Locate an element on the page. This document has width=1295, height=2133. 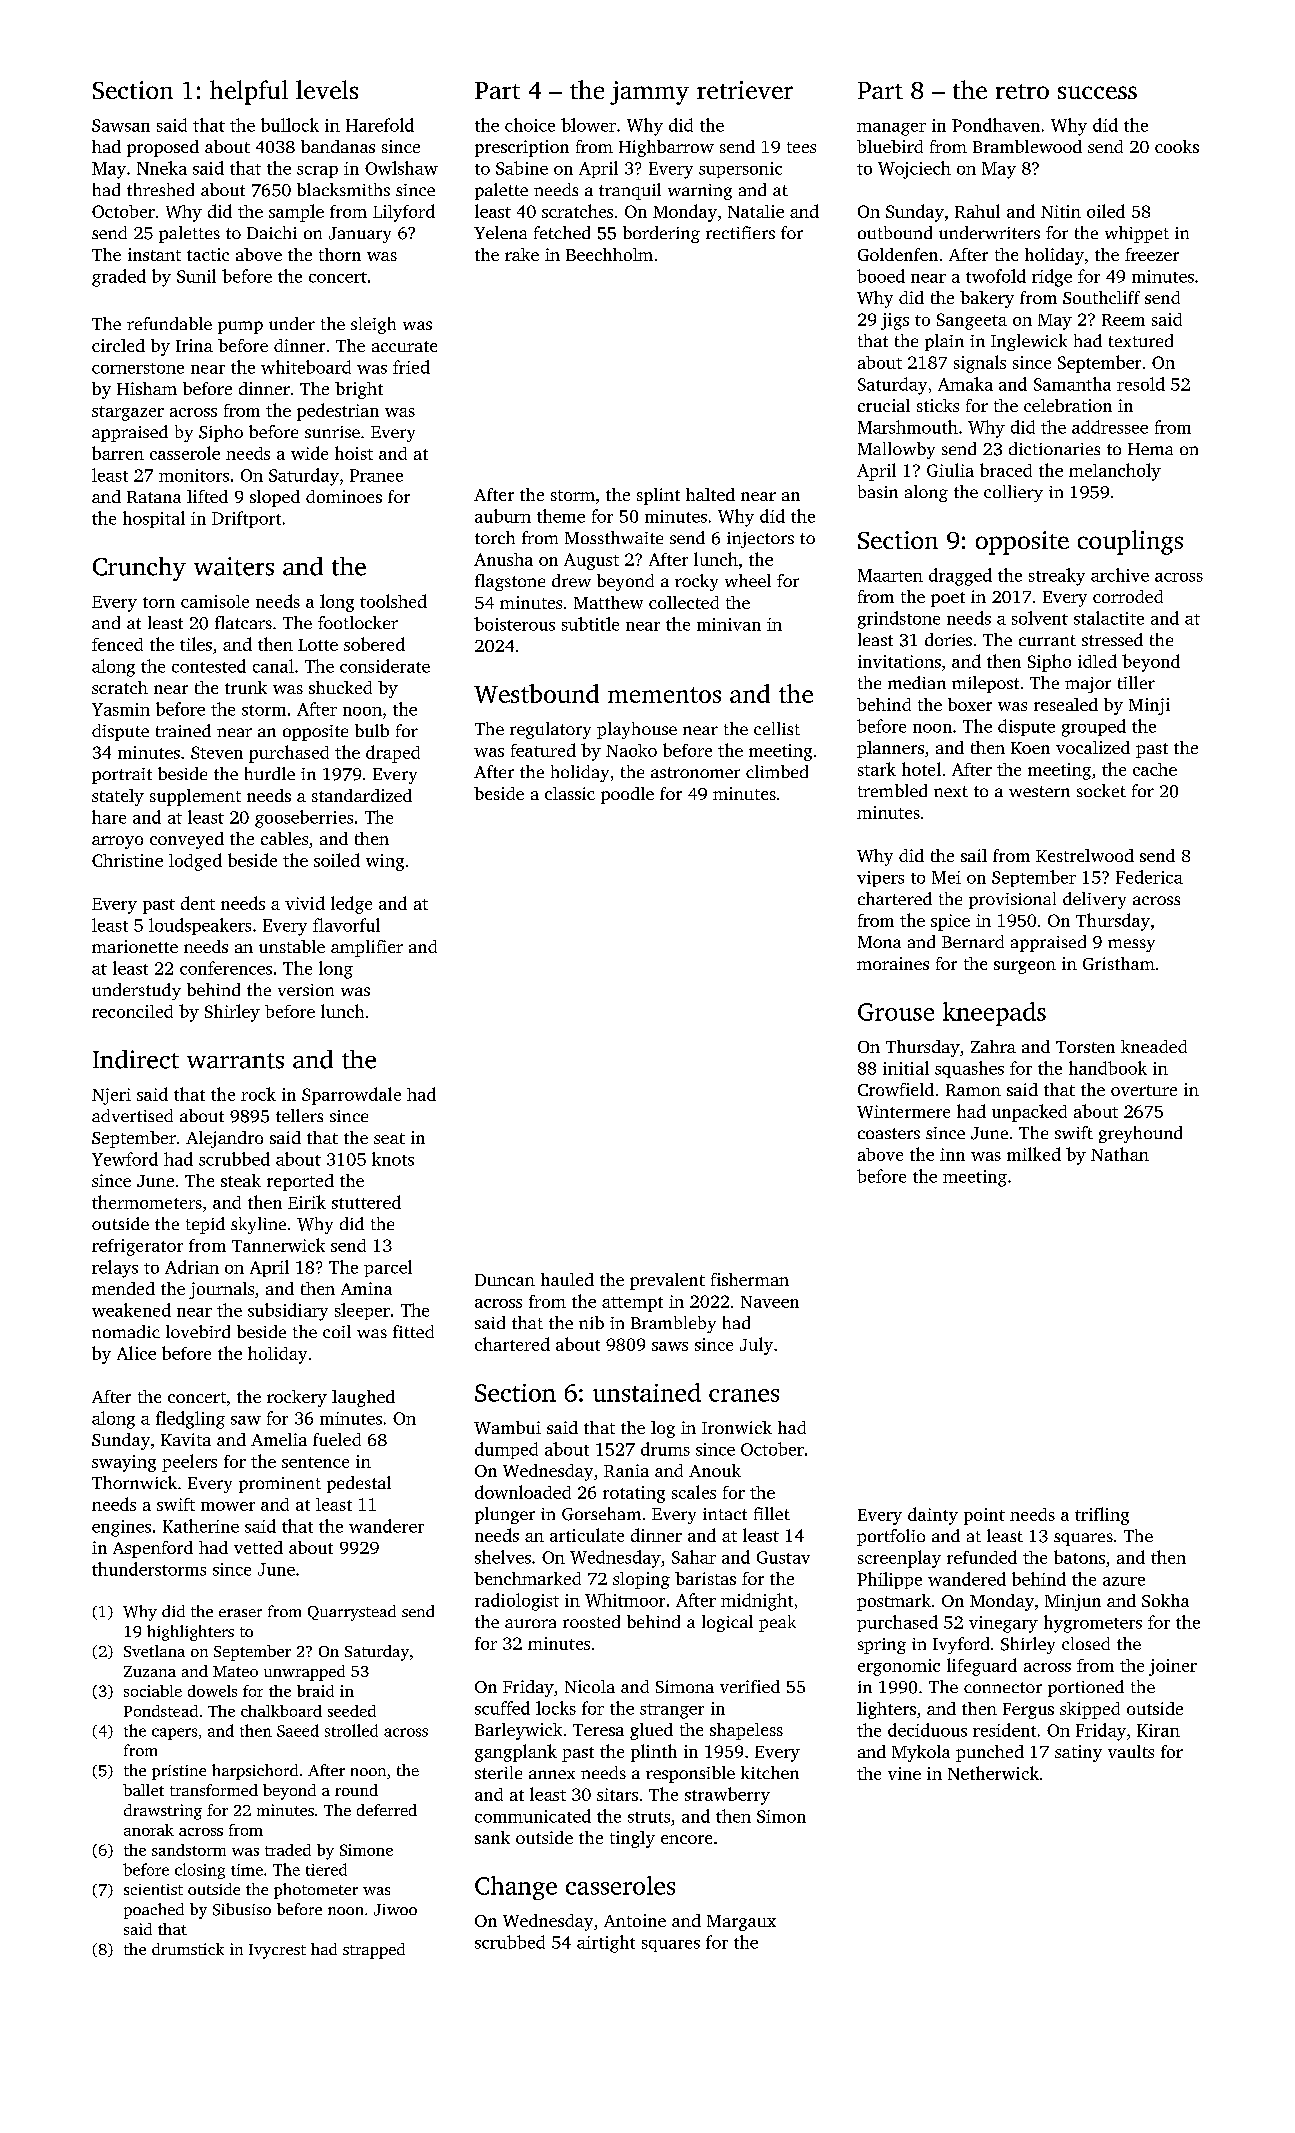
supplement is located at coordinates (195, 797).
